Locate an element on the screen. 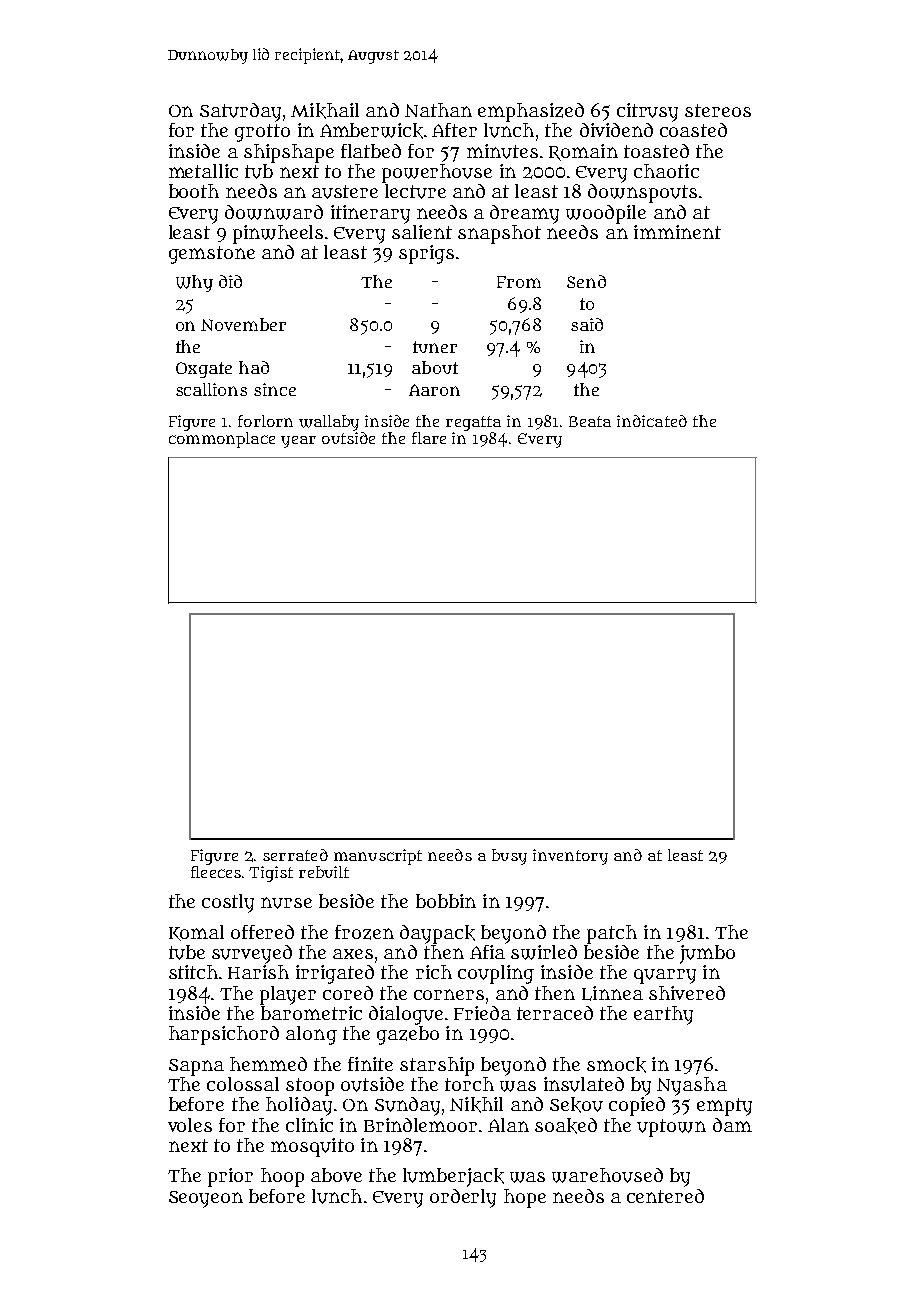 The height and width of the screenshot is (1311, 924). Beata is located at coordinates (590, 421).
